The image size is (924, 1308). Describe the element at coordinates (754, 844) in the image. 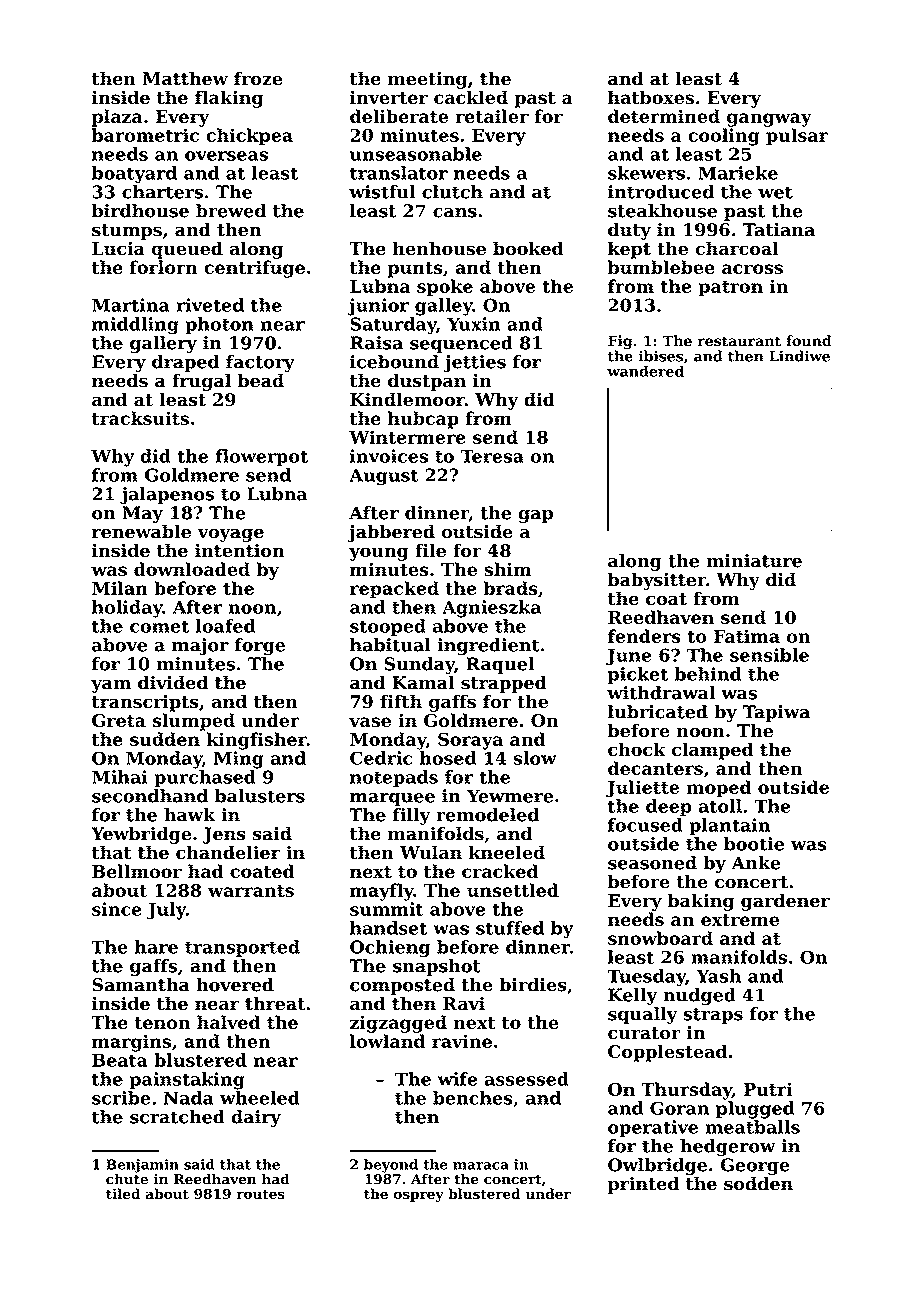

I see `bootie` at that location.
